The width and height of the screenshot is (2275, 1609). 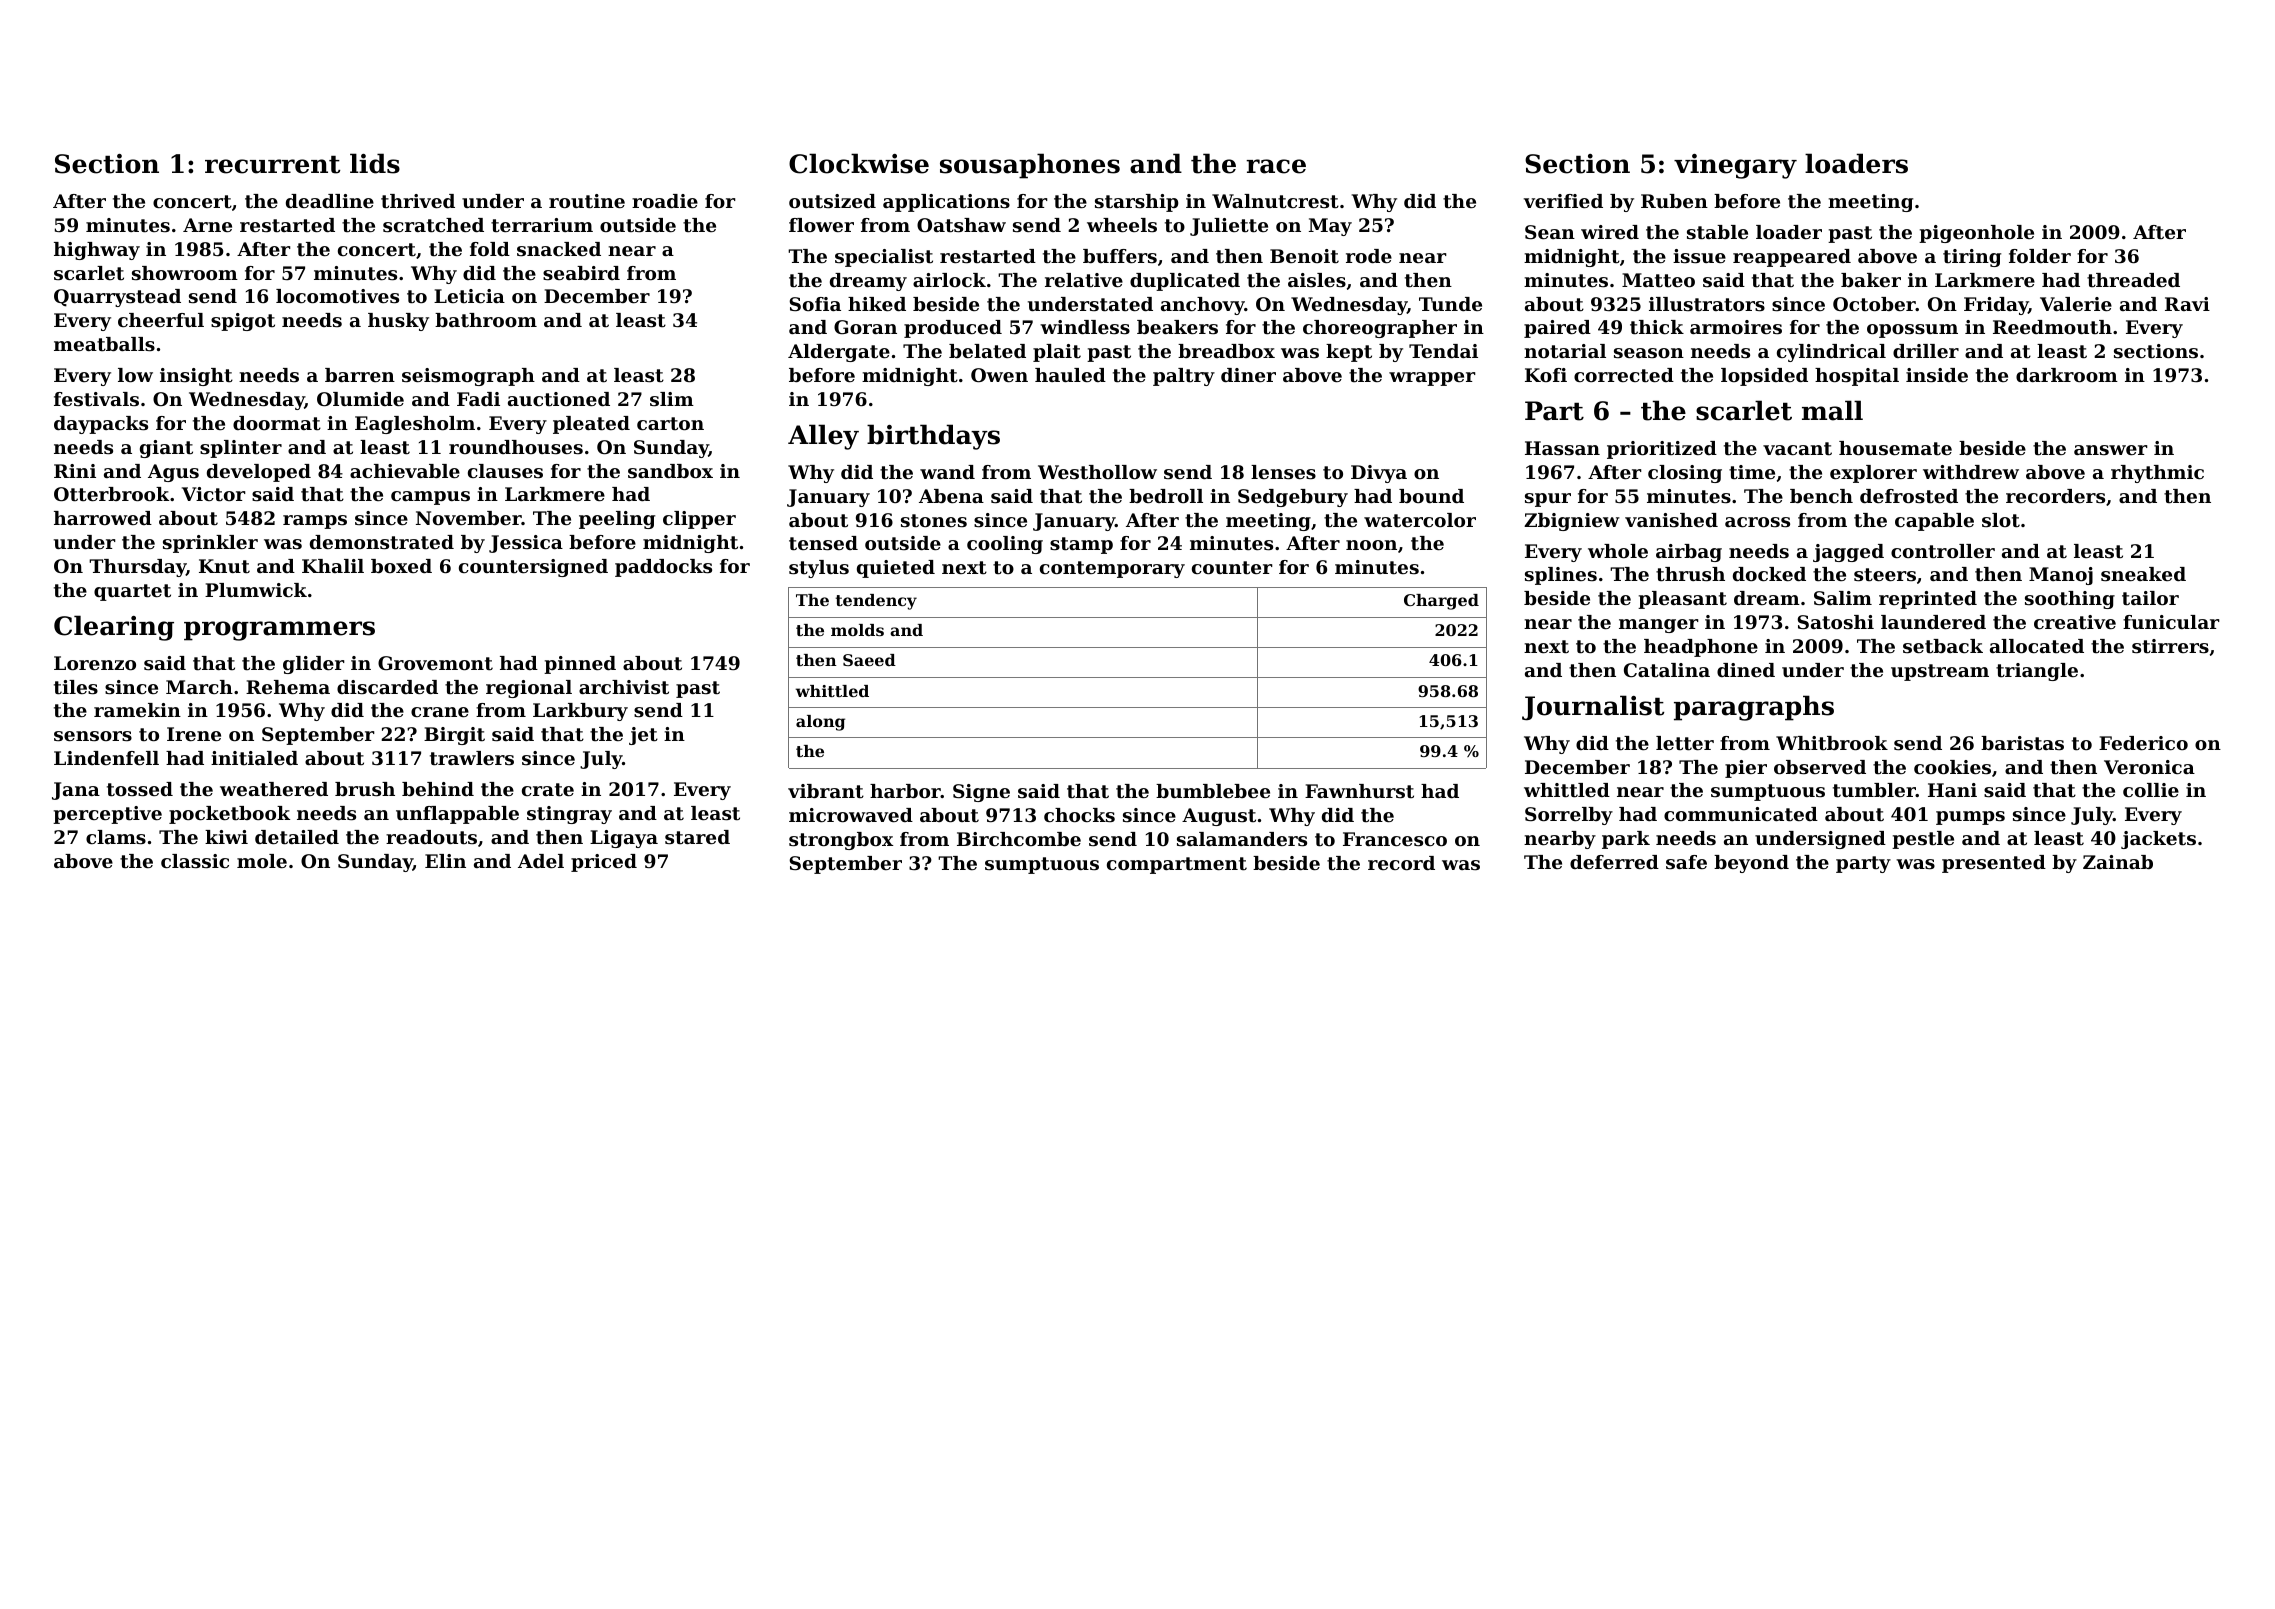 What do you see at coordinates (1057, 353) in the screenshot?
I see `plait` at bounding box center [1057, 353].
